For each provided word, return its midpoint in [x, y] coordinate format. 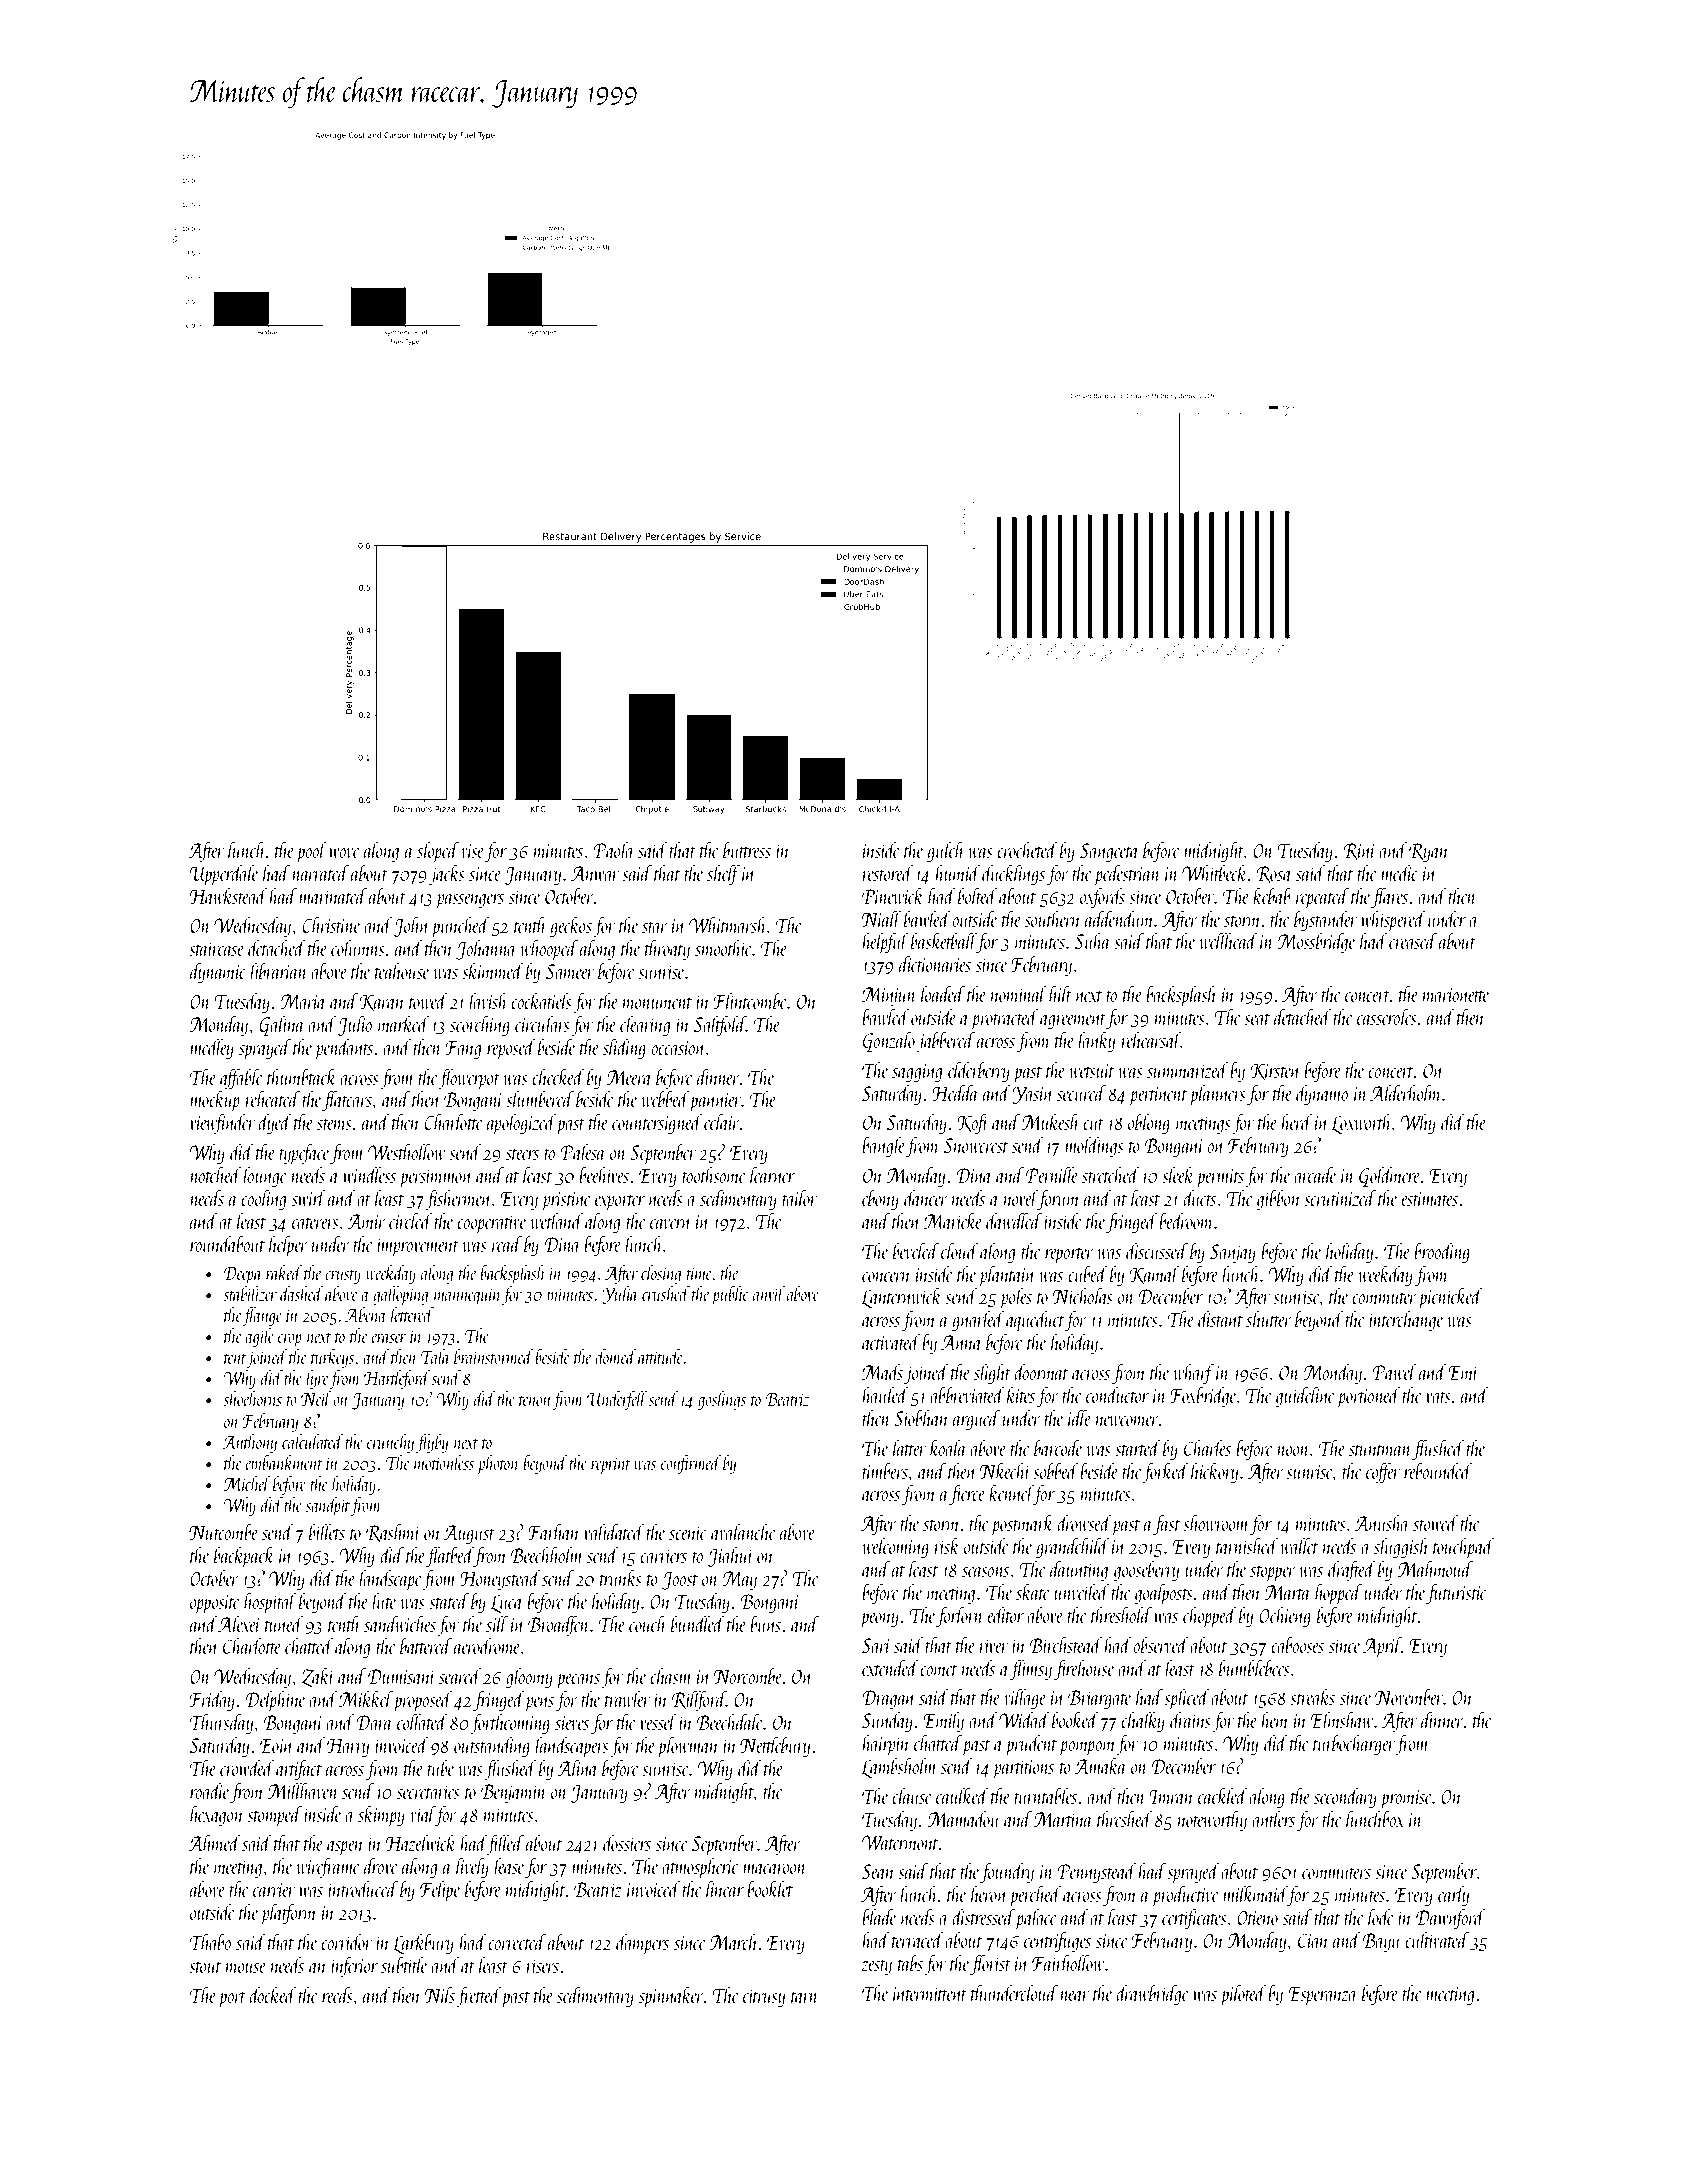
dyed [275, 1123]
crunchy [390, 1443]
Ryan [1429, 852]
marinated [333, 895]
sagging [917, 1073]
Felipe [440, 1891]
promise [1406, 1799]
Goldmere [1390, 1176]
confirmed [691, 1464]
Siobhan [921, 1417]
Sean [878, 1871]
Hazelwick [421, 1842]
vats [1438, 1397]
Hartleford [397, 1379]
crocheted [1027, 849]
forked [1166, 1472]
